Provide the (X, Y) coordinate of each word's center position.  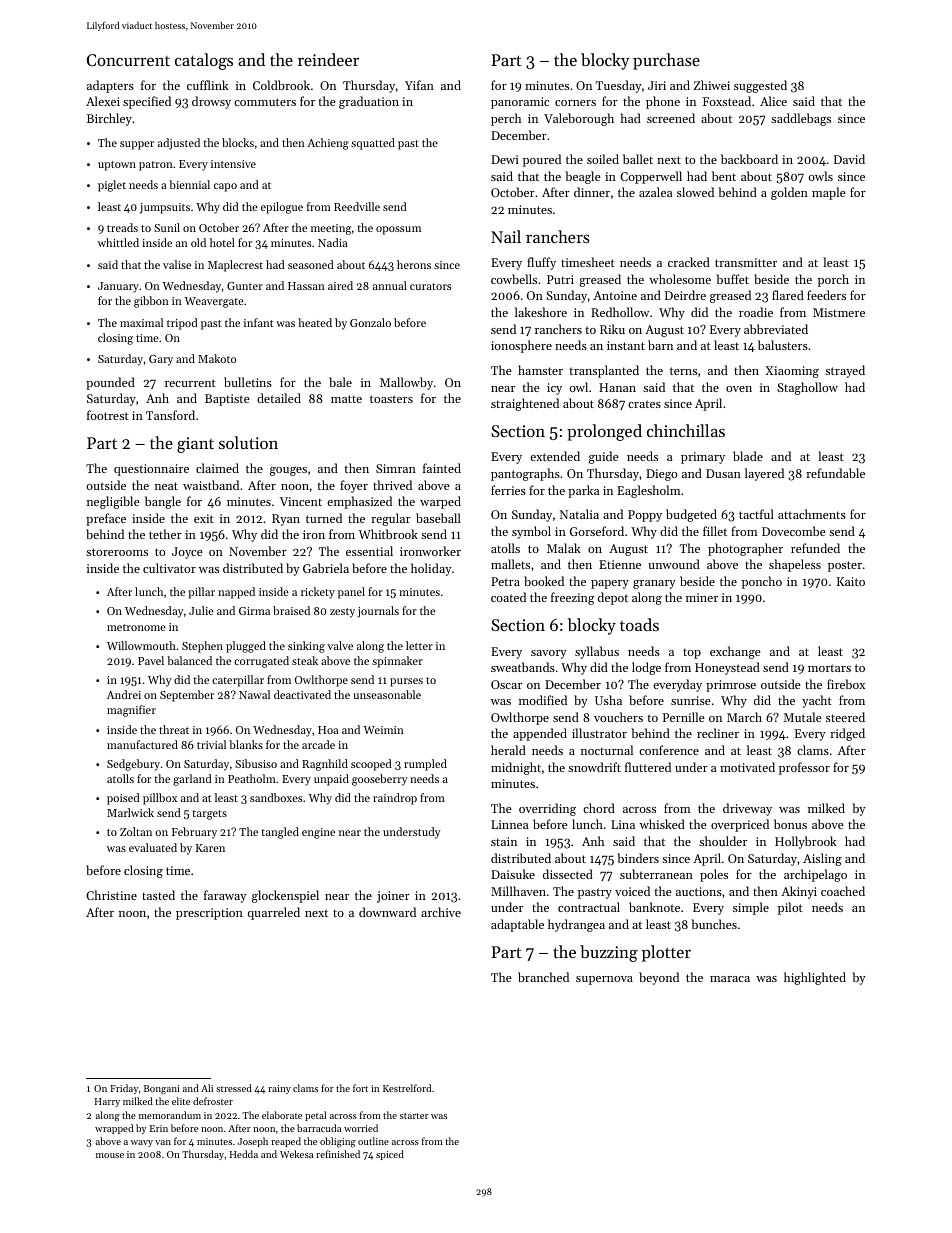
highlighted (815, 978)
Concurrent (128, 60)
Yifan (419, 85)
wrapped (114, 1129)
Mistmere (839, 312)
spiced (390, 1155)
